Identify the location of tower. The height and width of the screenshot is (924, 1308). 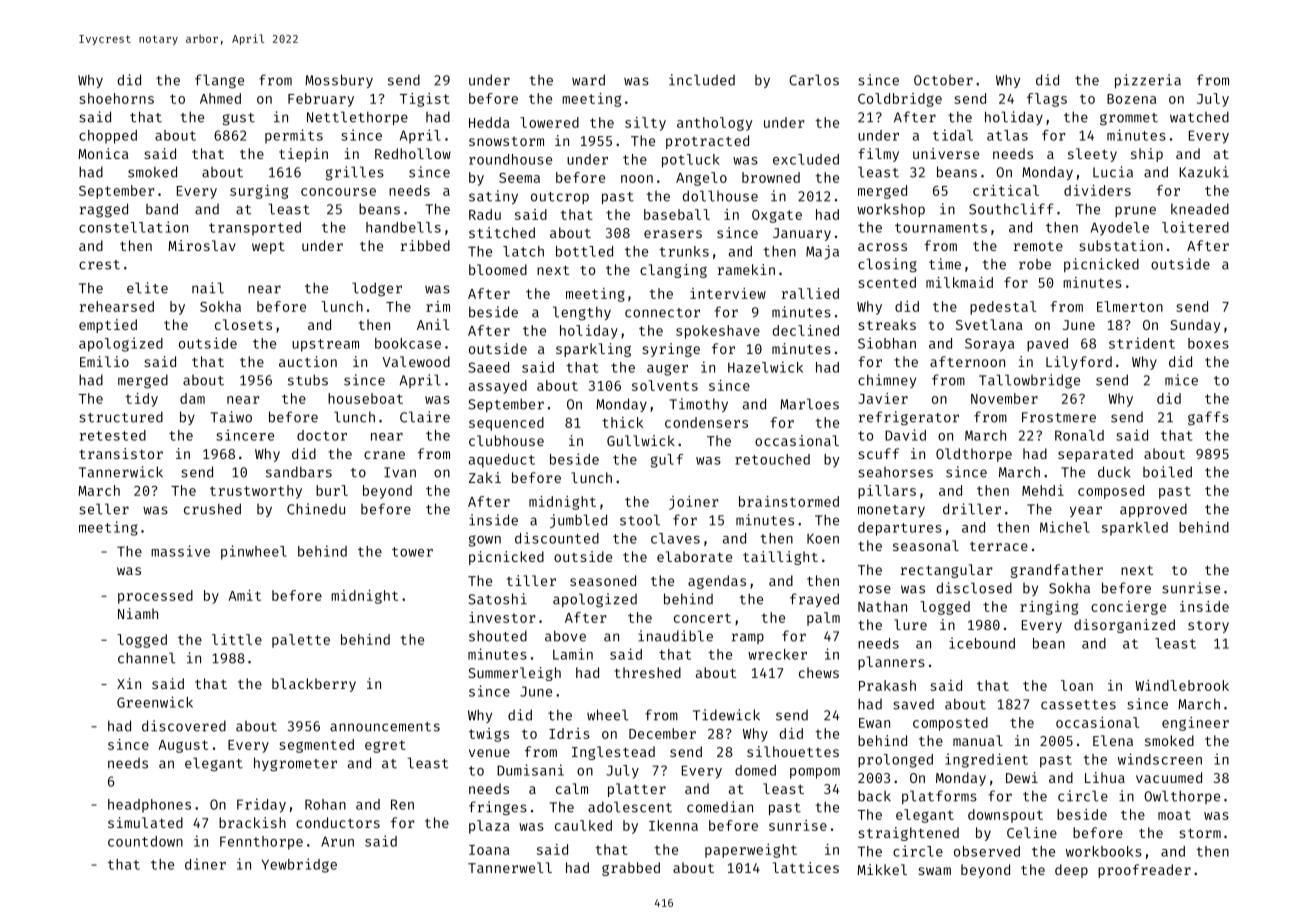
(412, 552).
